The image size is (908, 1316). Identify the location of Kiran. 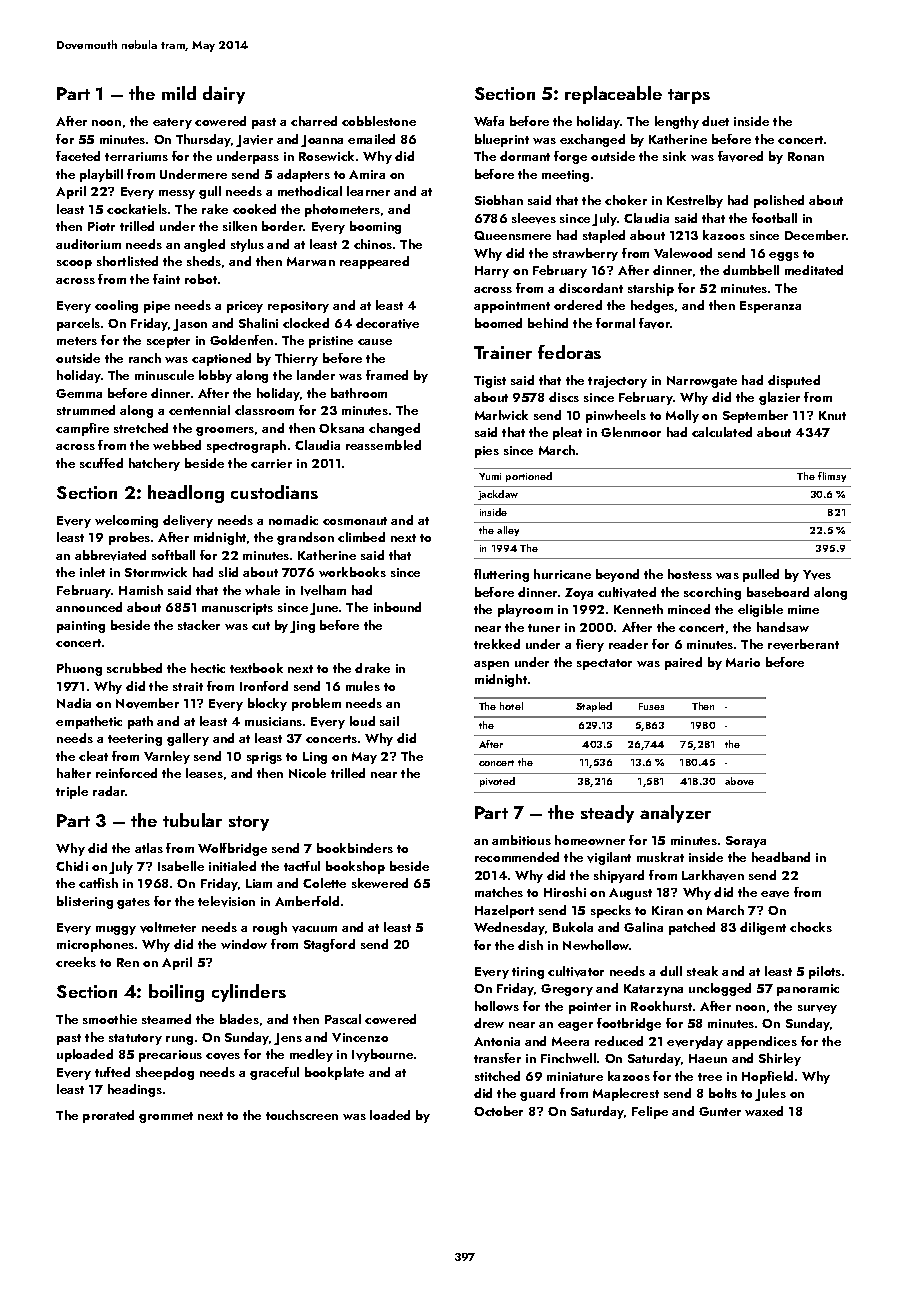
(667, 910).
